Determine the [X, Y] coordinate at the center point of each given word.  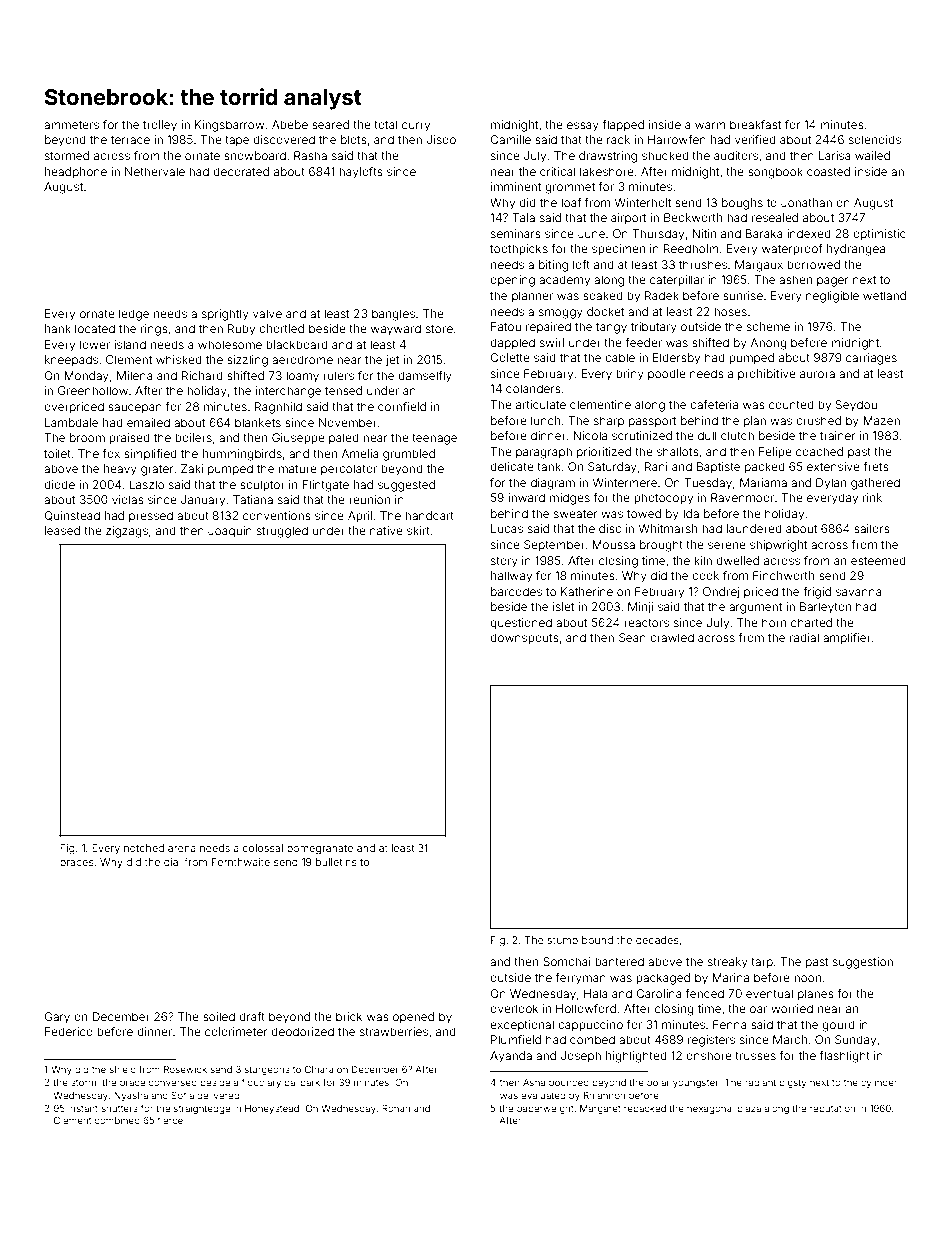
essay [583, 127]
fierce [170, 1120]
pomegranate [320, 850]
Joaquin [230, 532]
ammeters [71, 125]
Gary [57, 1018]
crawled [672, 637]
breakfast [755, 124]
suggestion [863, 963]
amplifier [847, 639]
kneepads [71, 361]
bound [597, 940]
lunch [545, 420]
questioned [521, 624]
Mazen [881, 420]
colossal [263, 848]
